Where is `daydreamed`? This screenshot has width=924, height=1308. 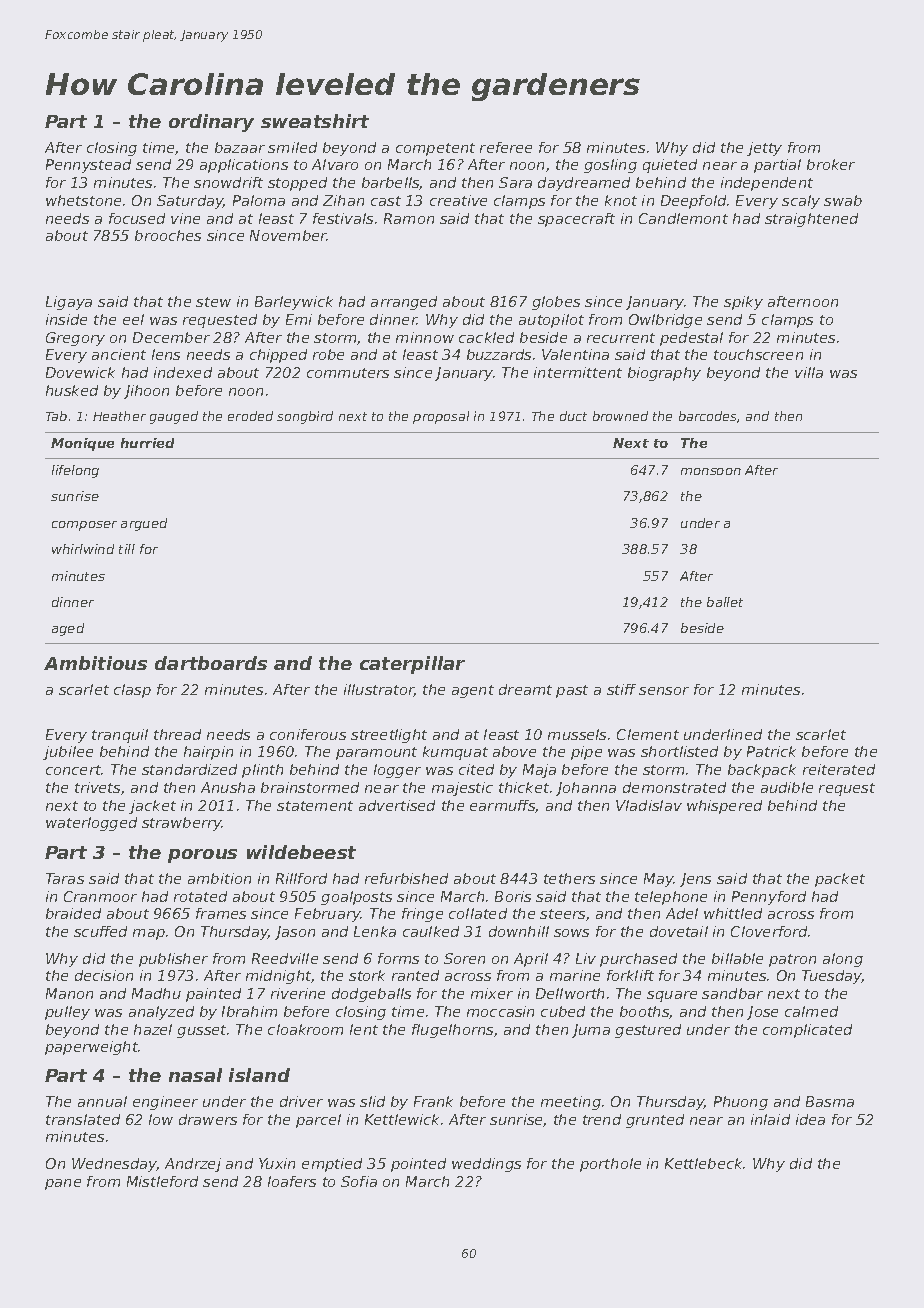 daydreamed is located at coordinates (584, 184).
